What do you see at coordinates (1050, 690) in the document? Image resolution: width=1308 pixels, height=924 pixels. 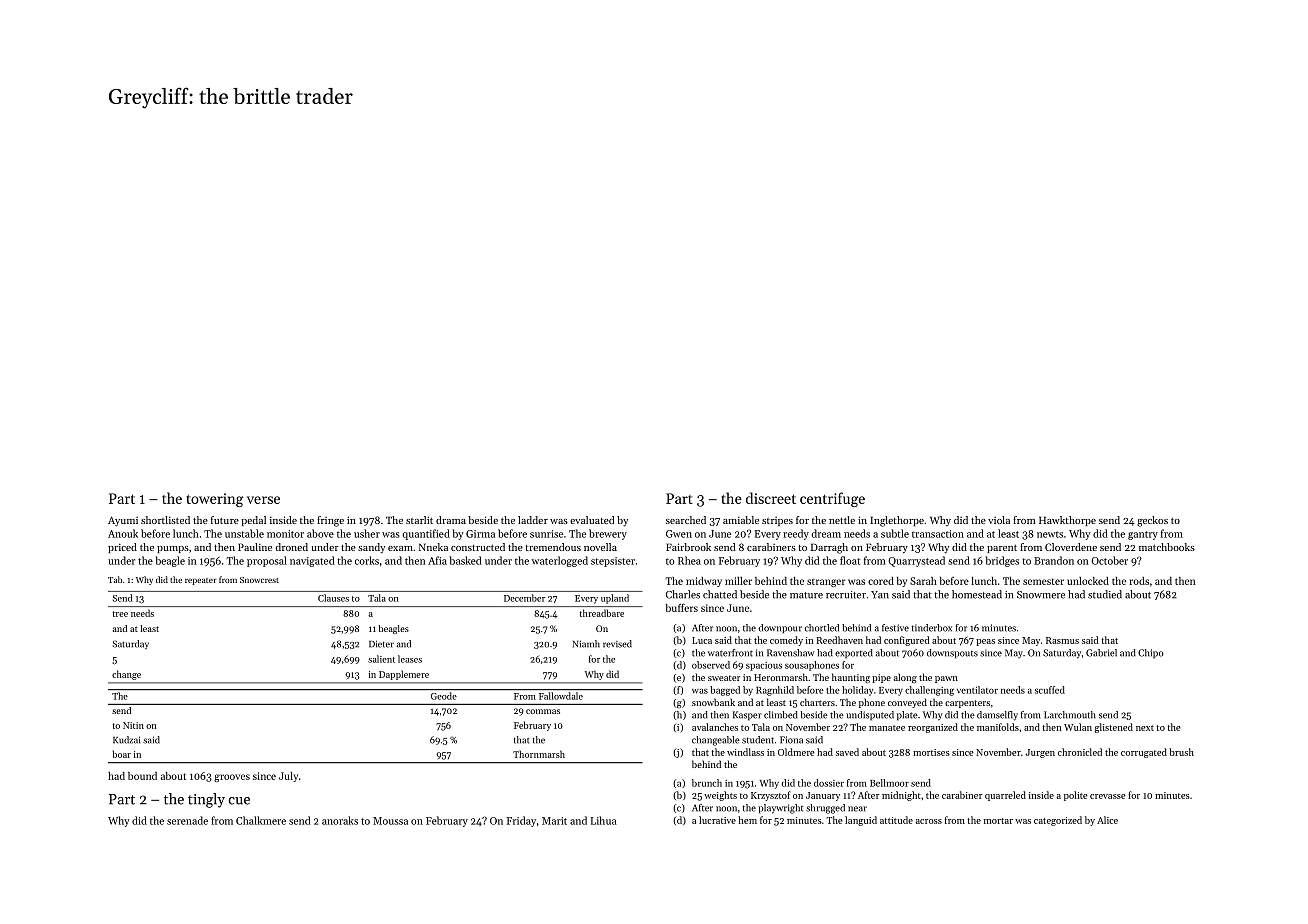 I see `scuffed` at bounding box center [1050, 690].
